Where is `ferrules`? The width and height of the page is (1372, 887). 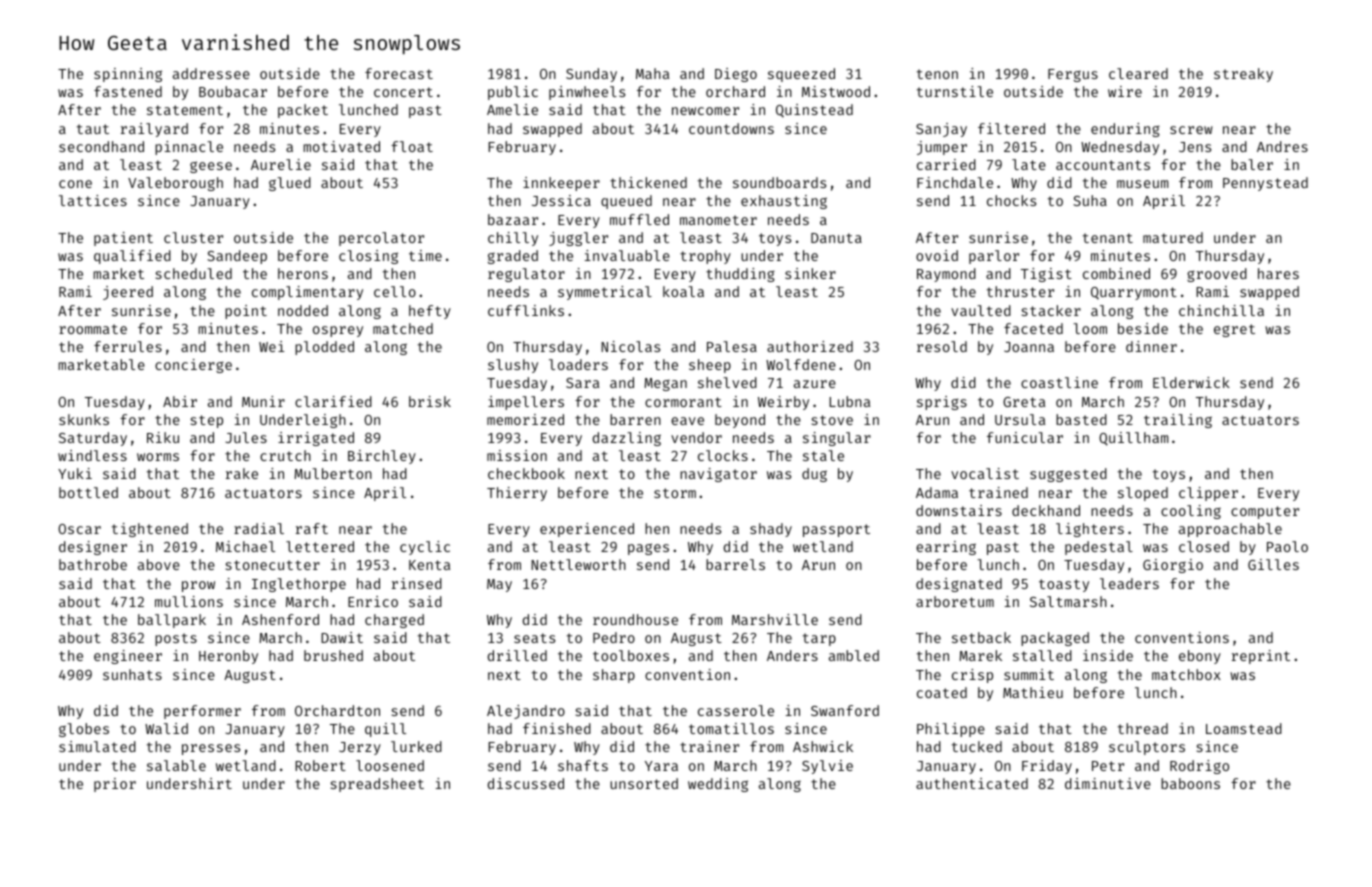 ferrules is located at coordinates (128, 346).
